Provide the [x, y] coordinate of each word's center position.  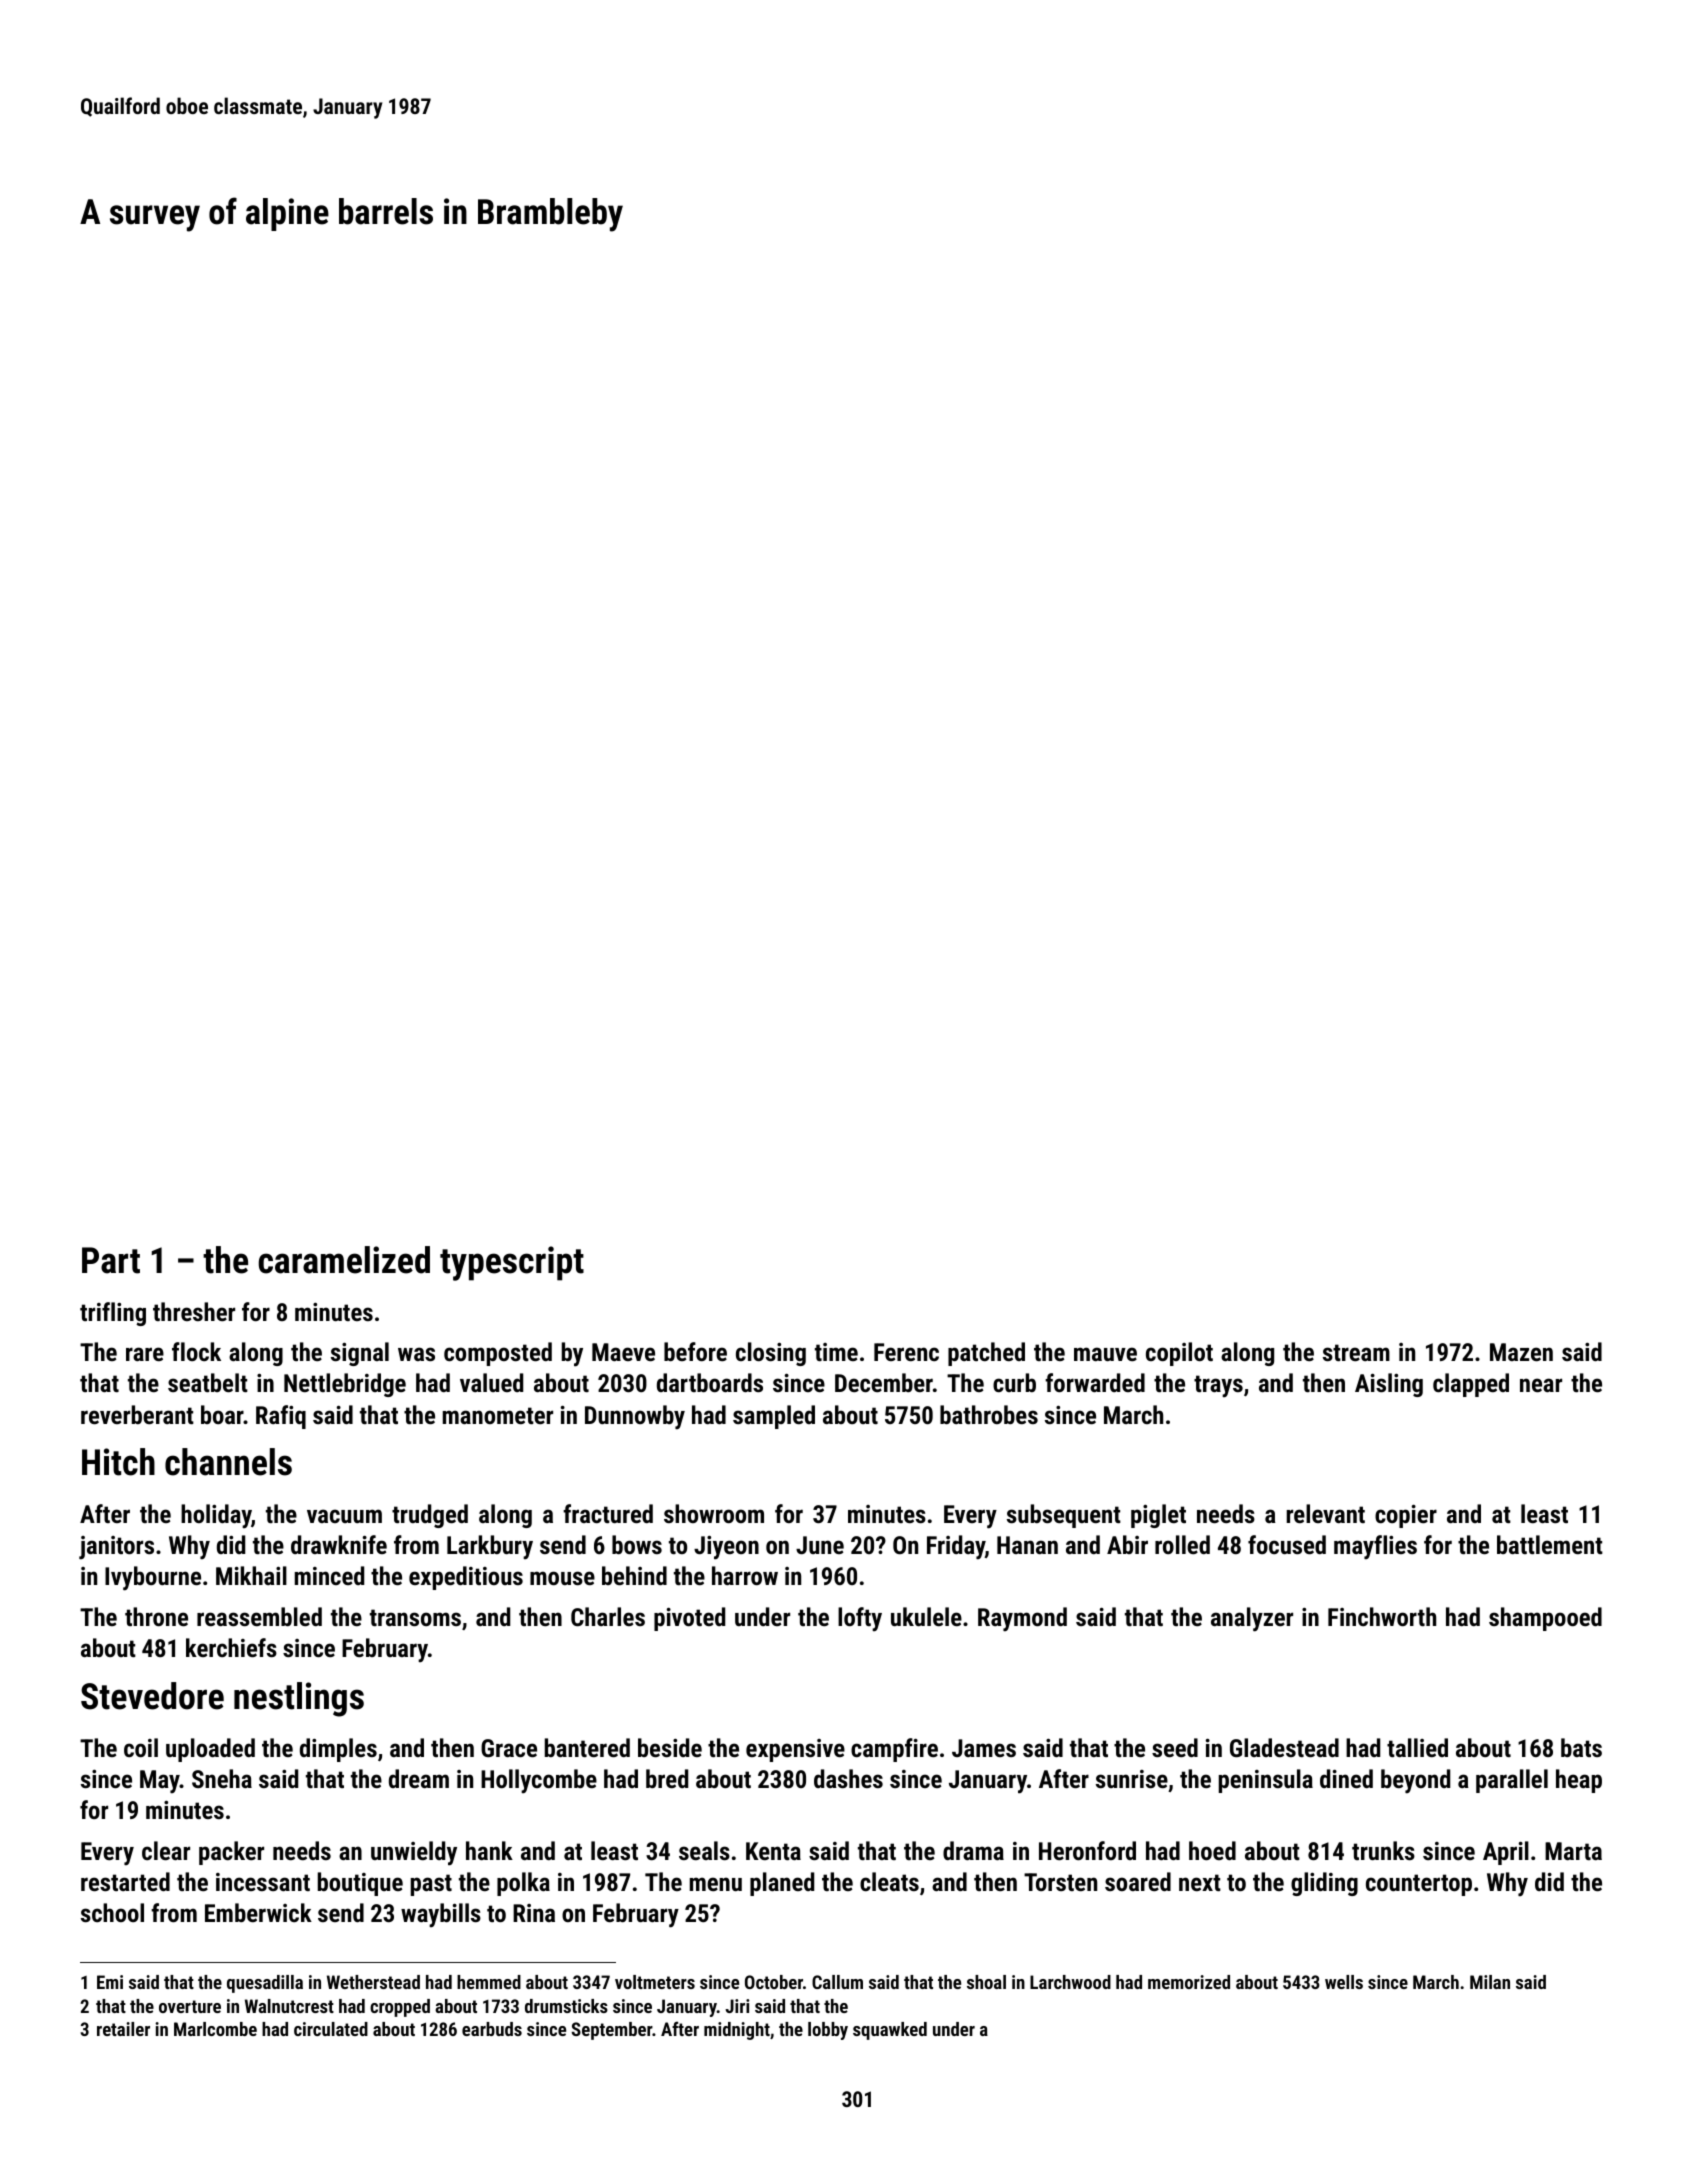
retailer [123, 2029]
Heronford [1087, 1850]
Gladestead [1284, 1747]
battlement [1550, 1544]
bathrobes [989, 1414]
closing [771, 1354]
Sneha [222, 1778]
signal [360, 1354]
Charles [608, 1616]
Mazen [1521, 1352]
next [1200, 1882]
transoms [415, 1617]
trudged [430, 1516]
